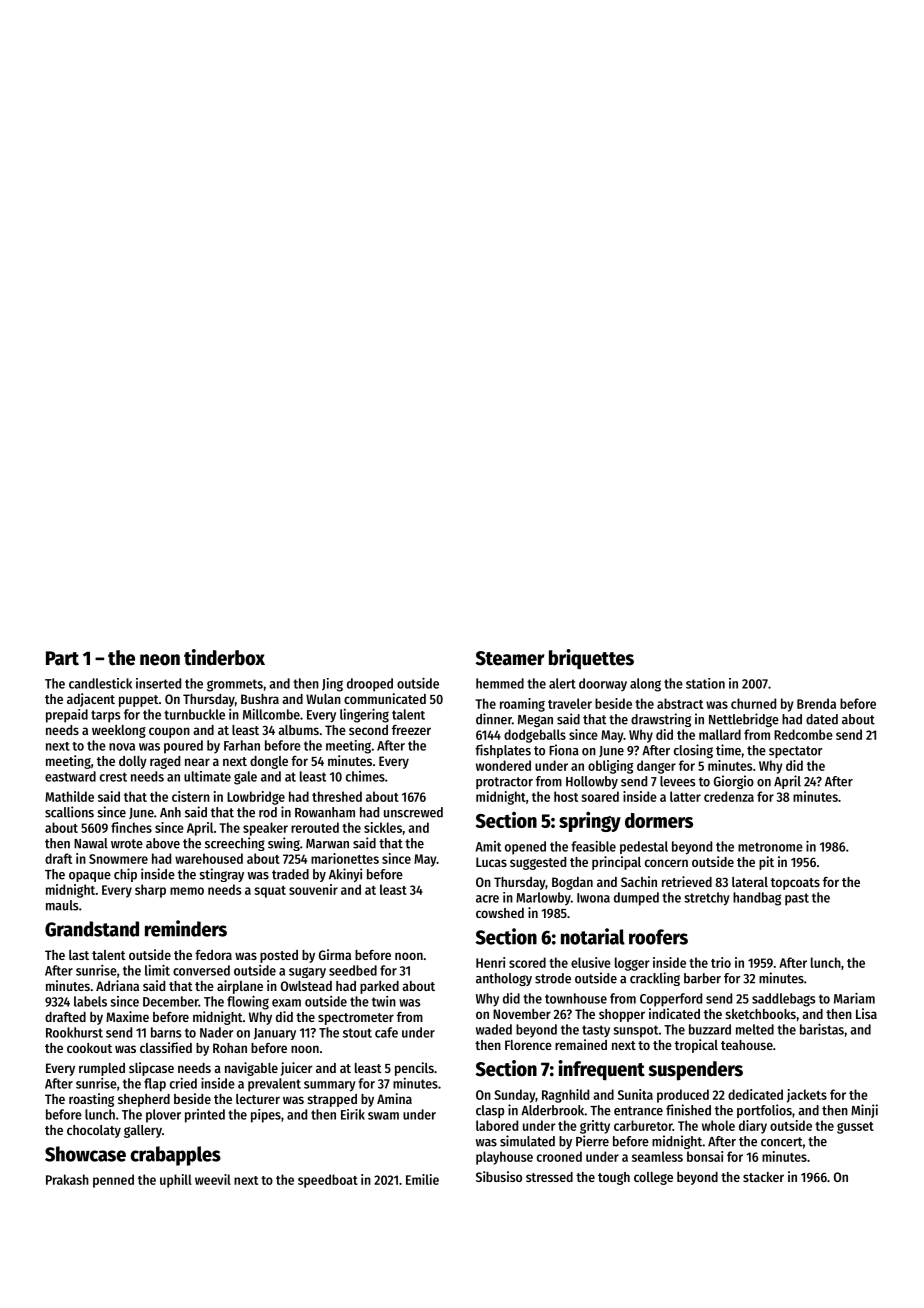 The height and width of the screenshot is (1308, 924). What do you see at coordinates (67, 716) in the screenshot?
I see `prepaid` at bounding box center [67, 716].
